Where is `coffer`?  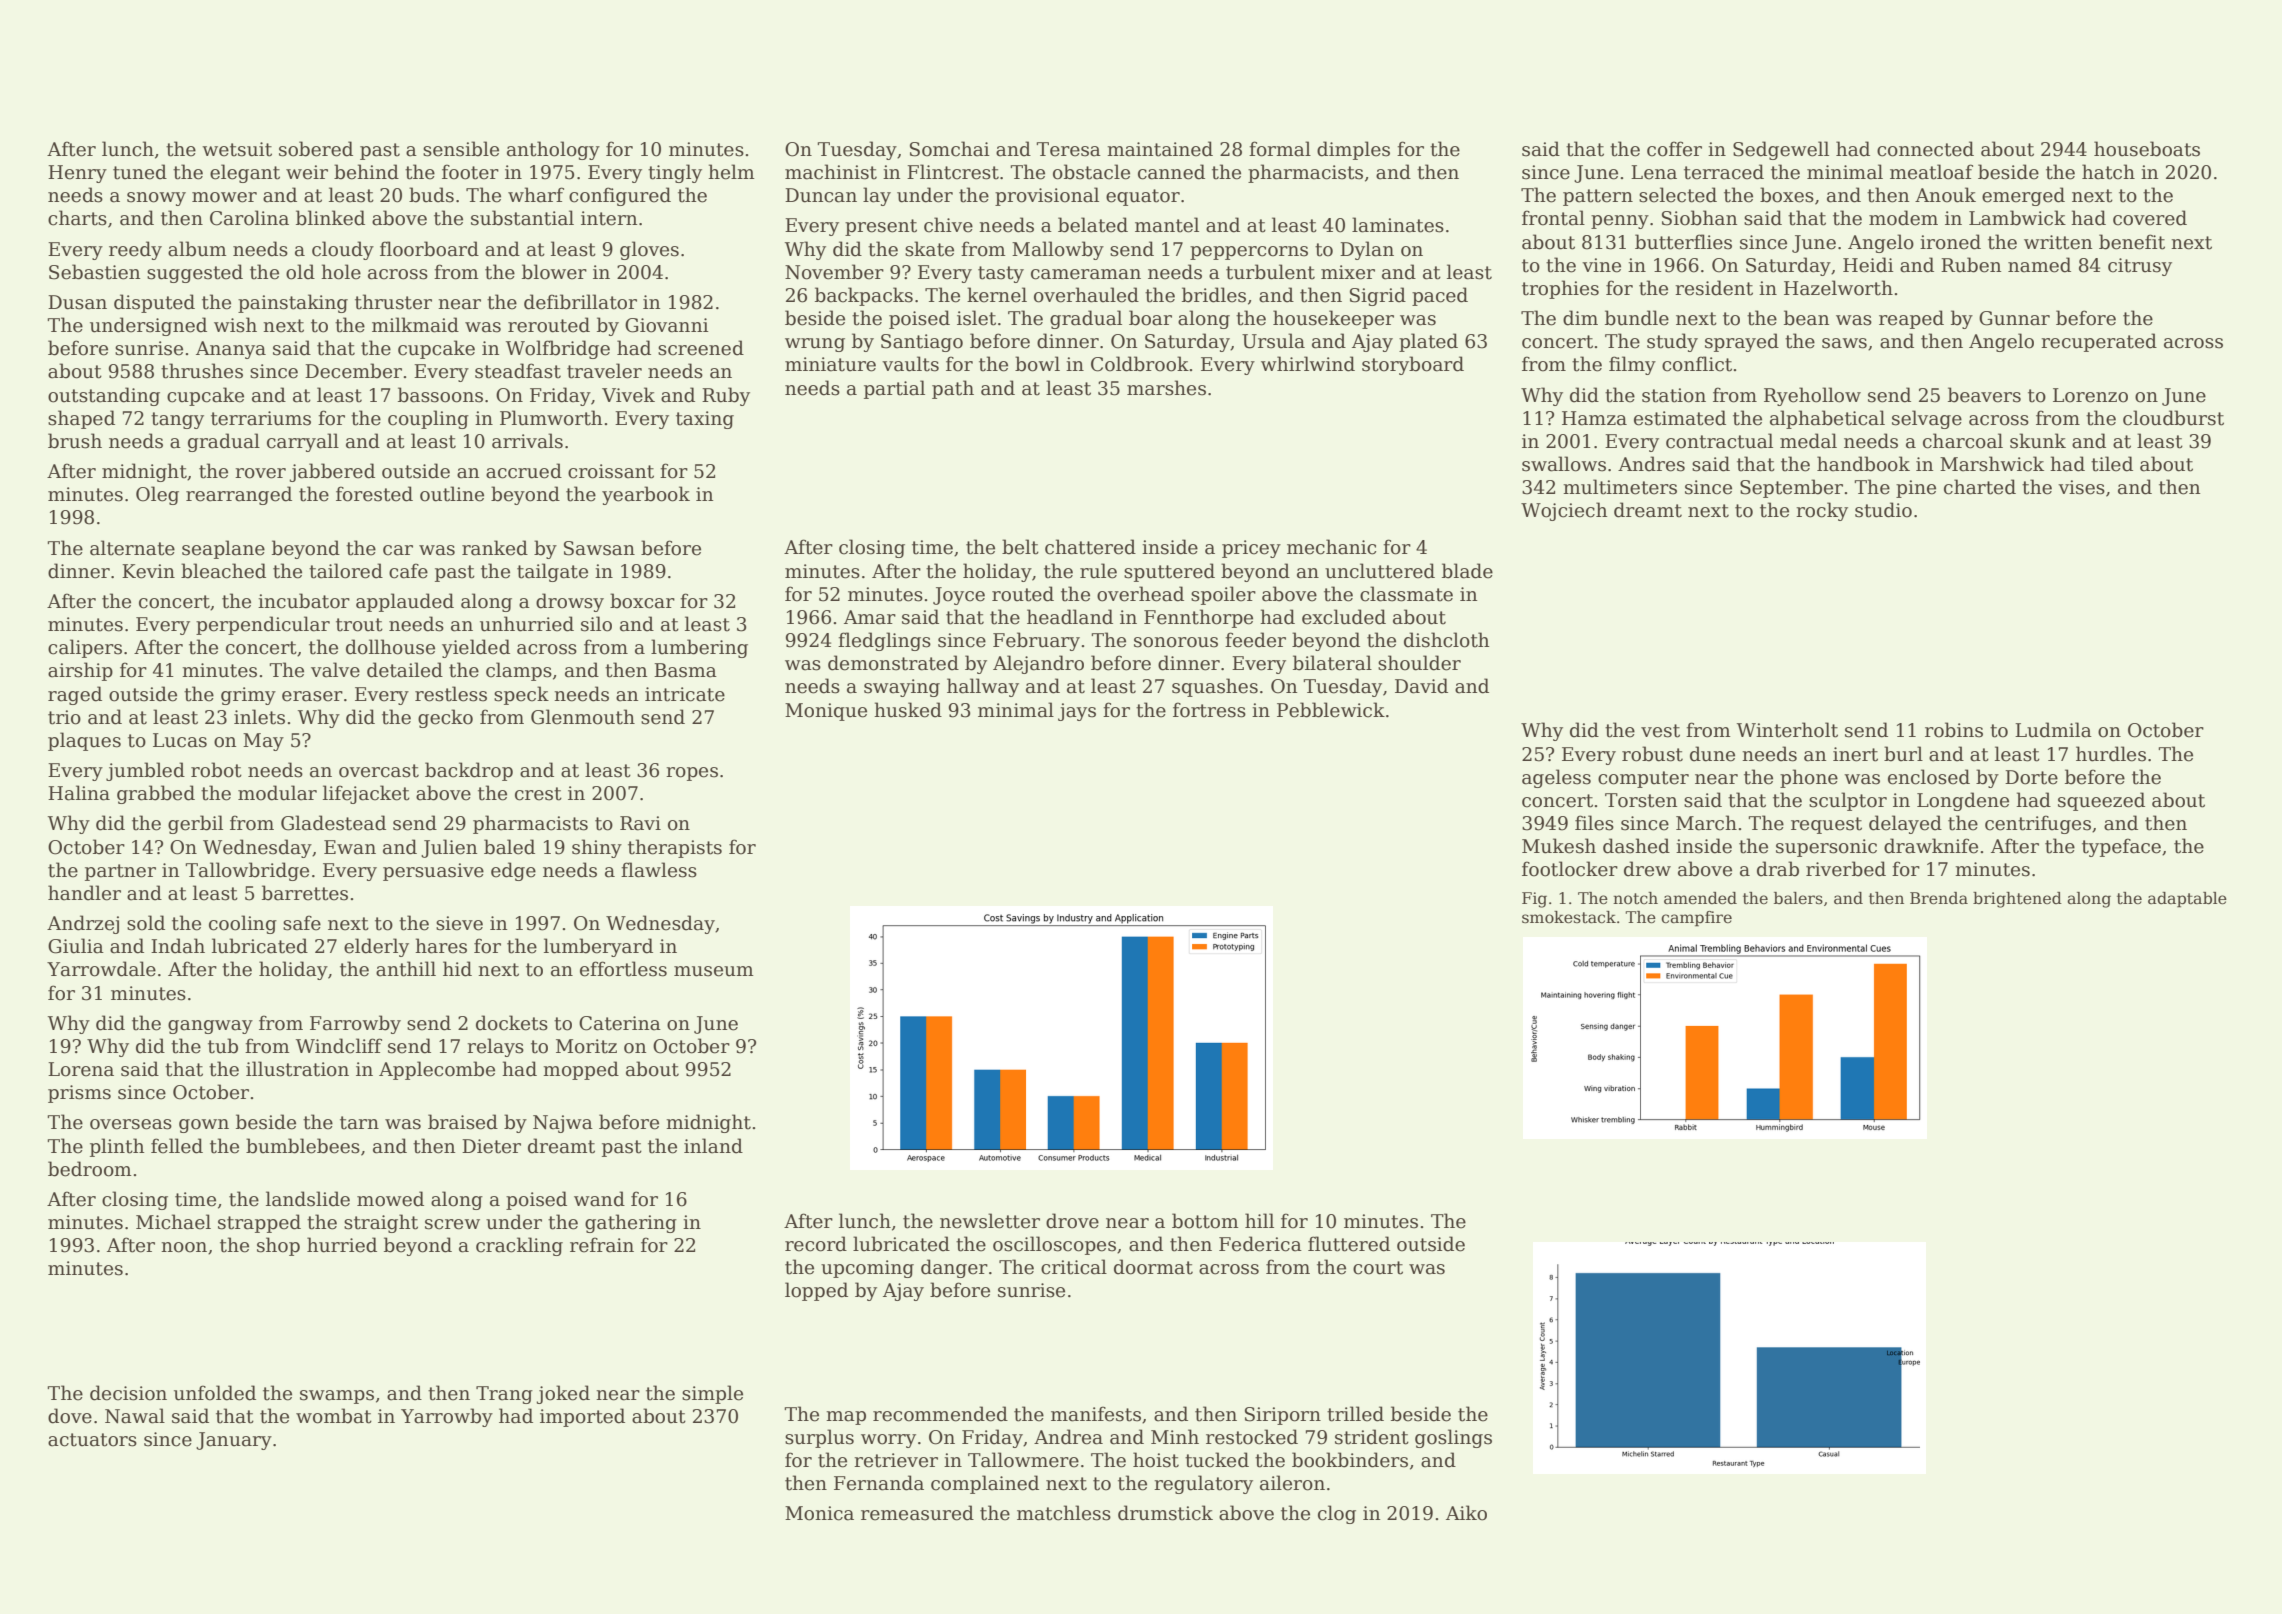 coffer is located at coordinates (1674, 149).
